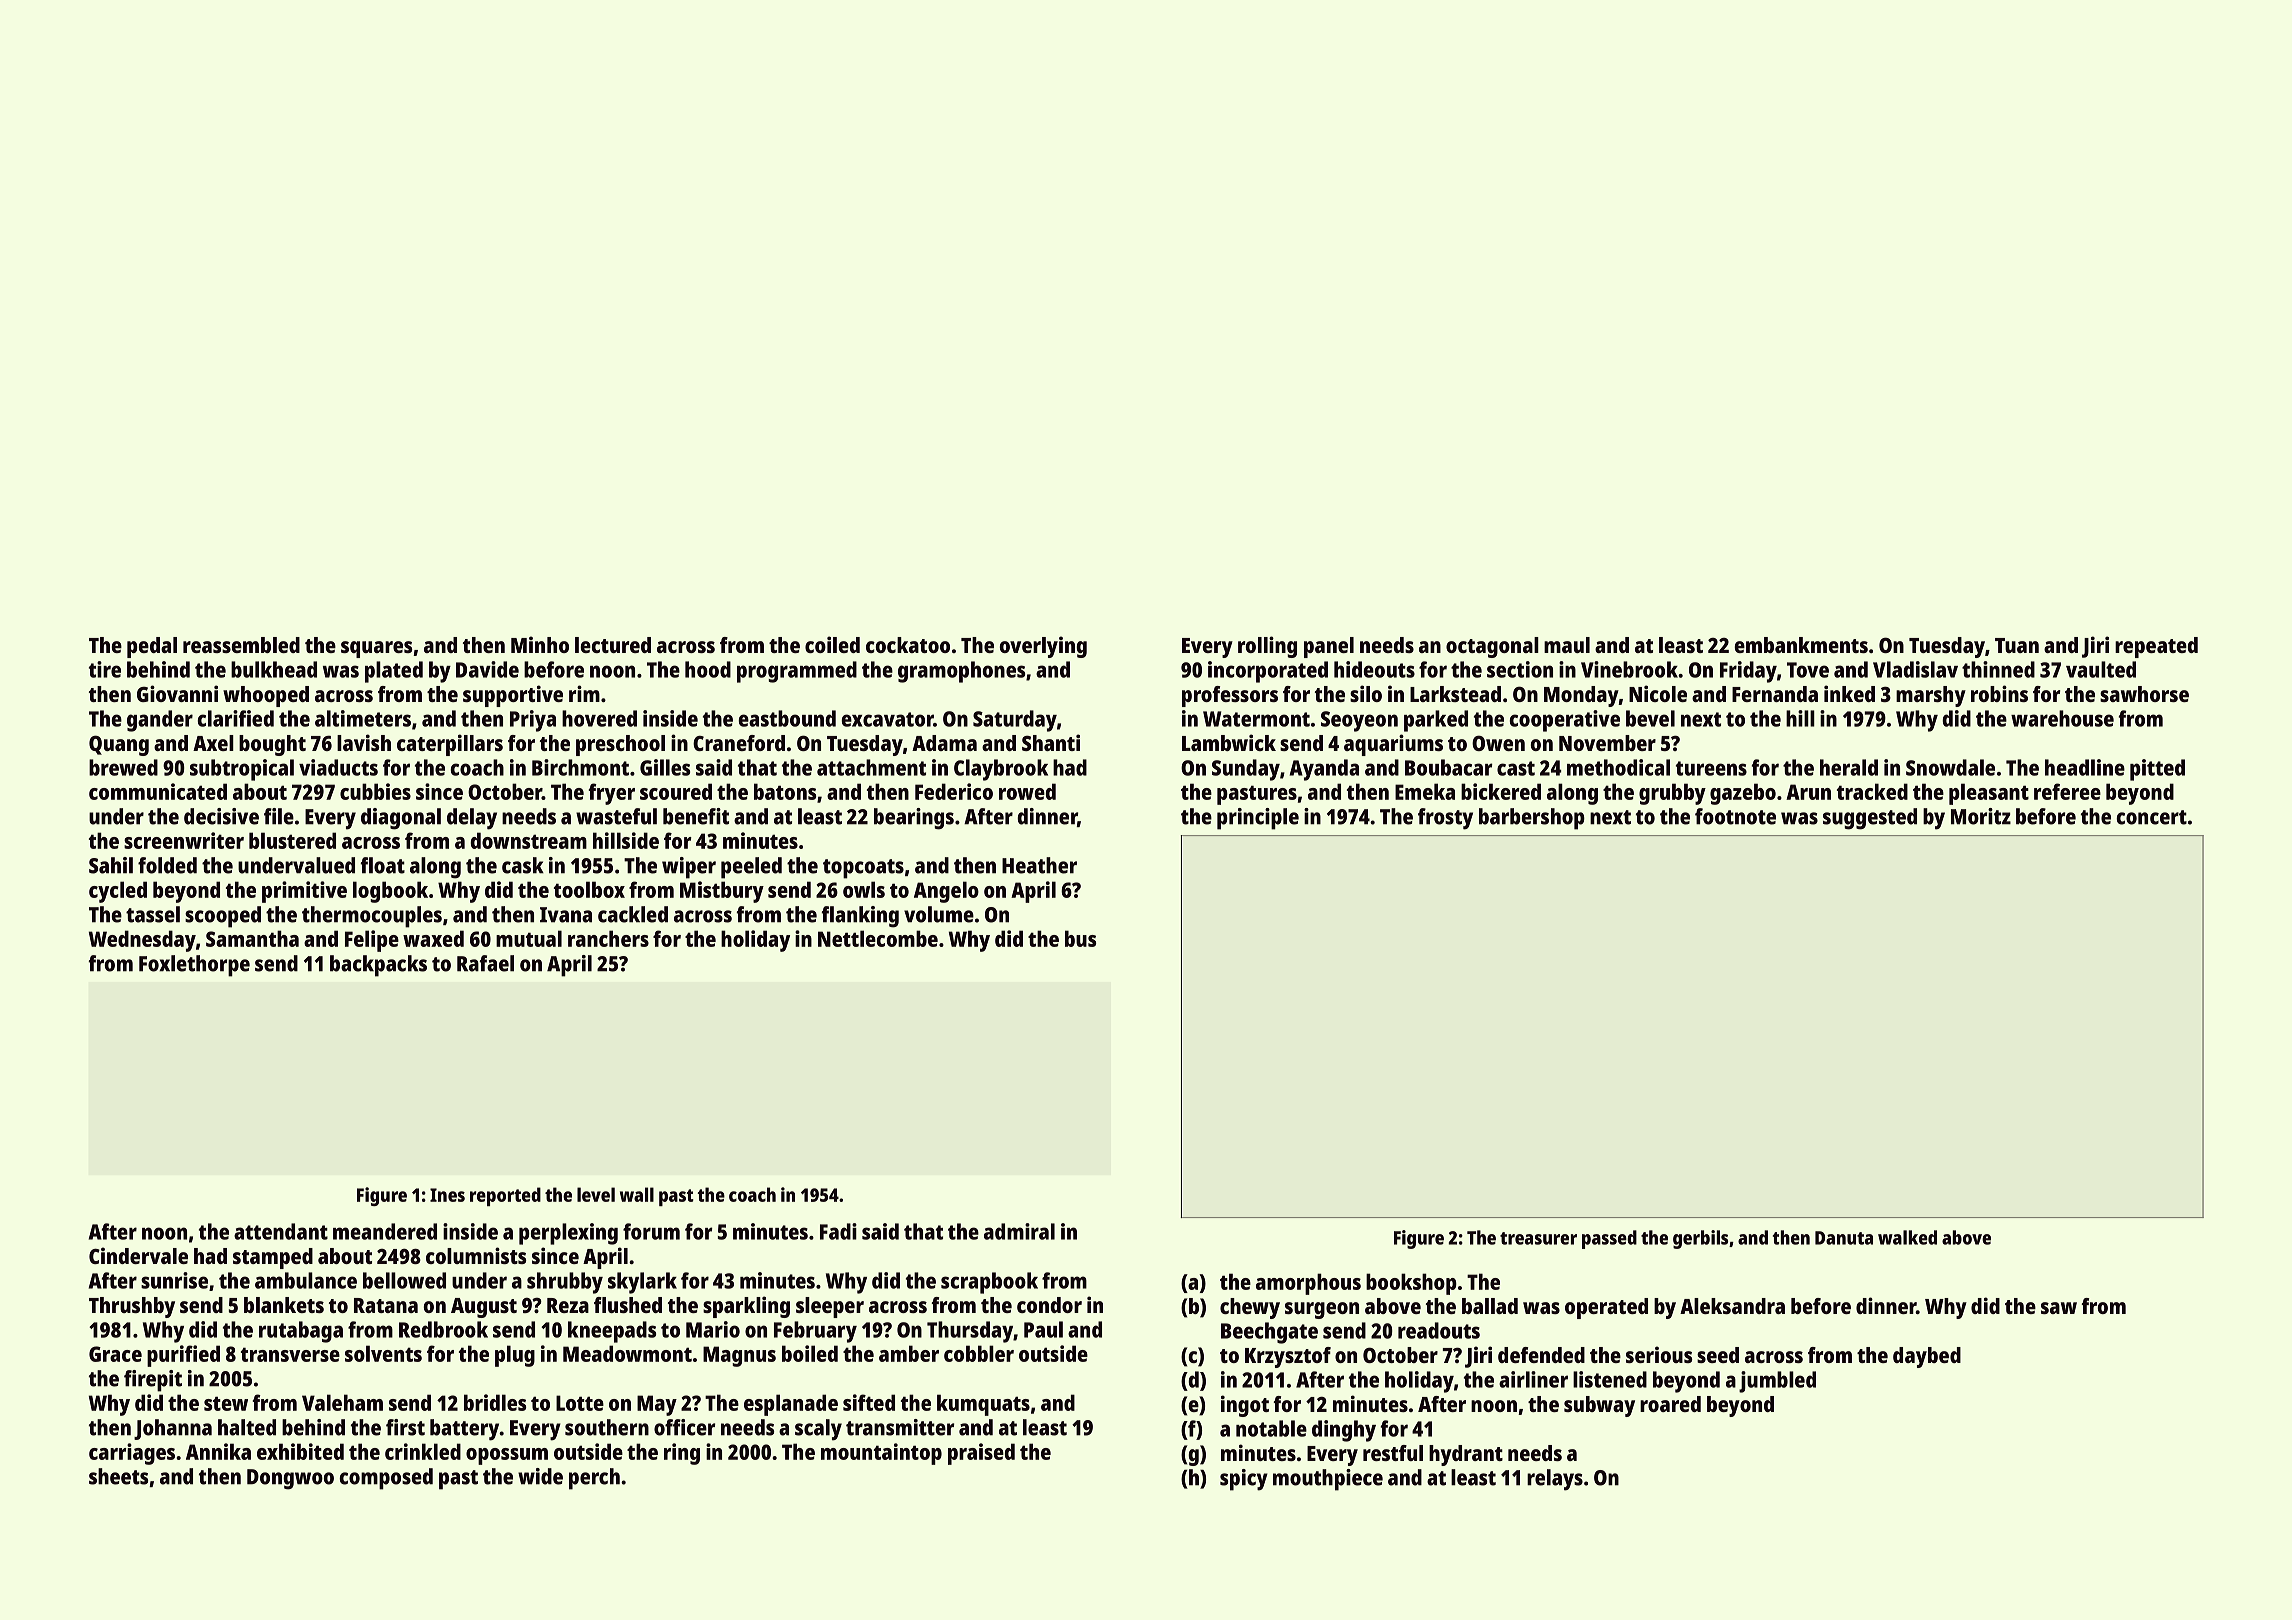 Image resolution: width=2292 pixels, height=1620 pixels. I want to click on footnote, so click(1735, 816).
